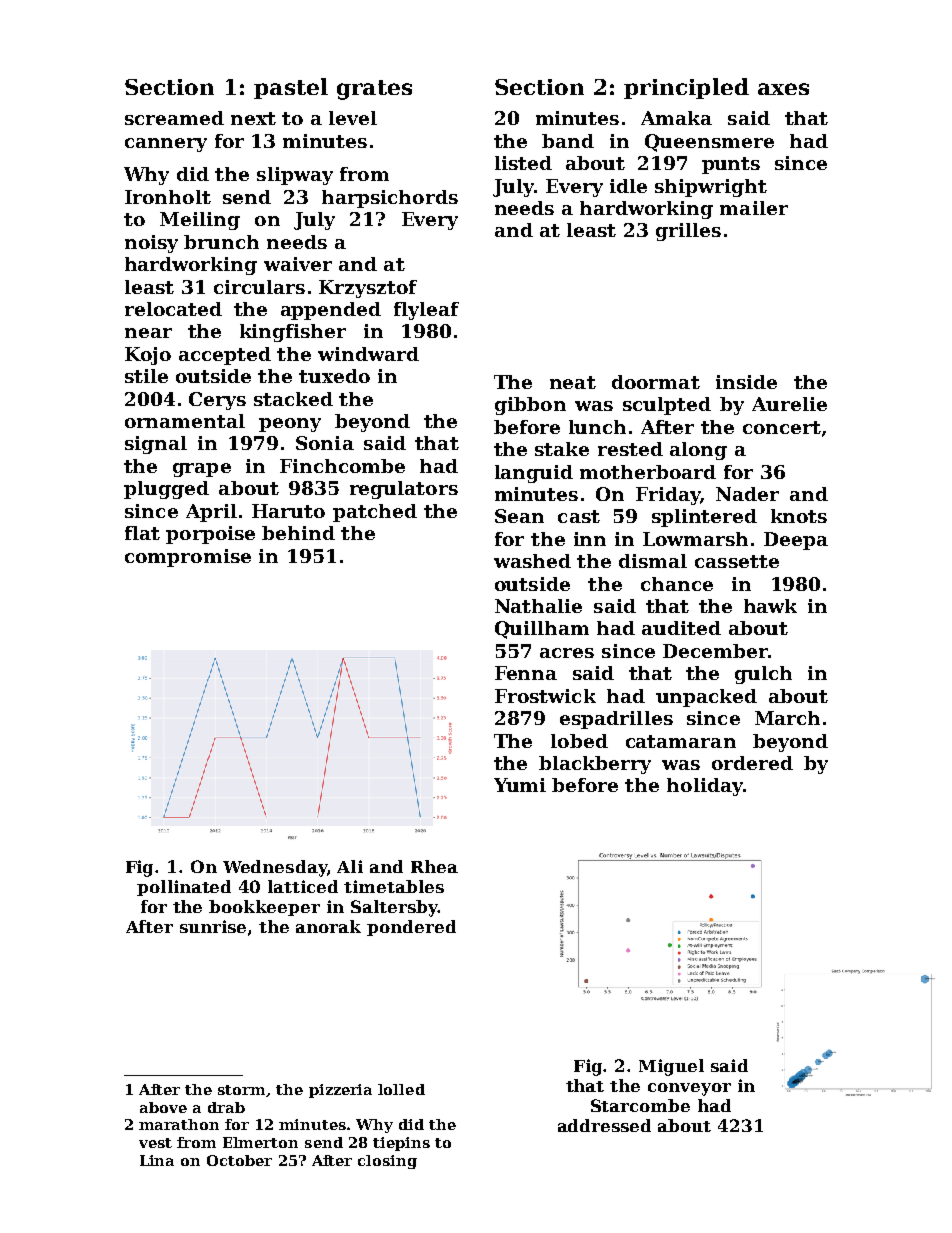  I want to click on regulators, so click(404, 490).
